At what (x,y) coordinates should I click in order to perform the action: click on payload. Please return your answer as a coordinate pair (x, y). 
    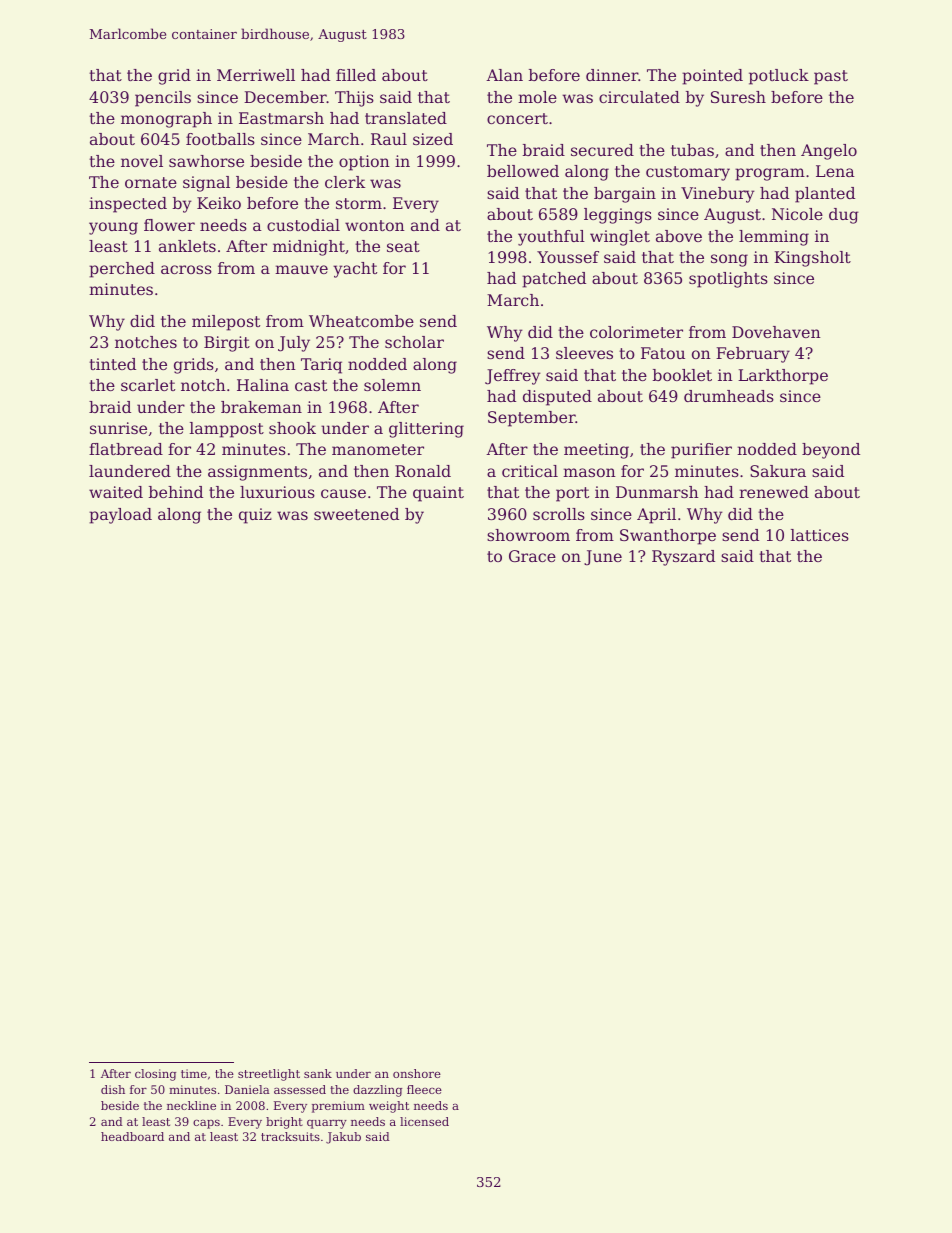
    Looking at the image, I should click on (120, 516).
